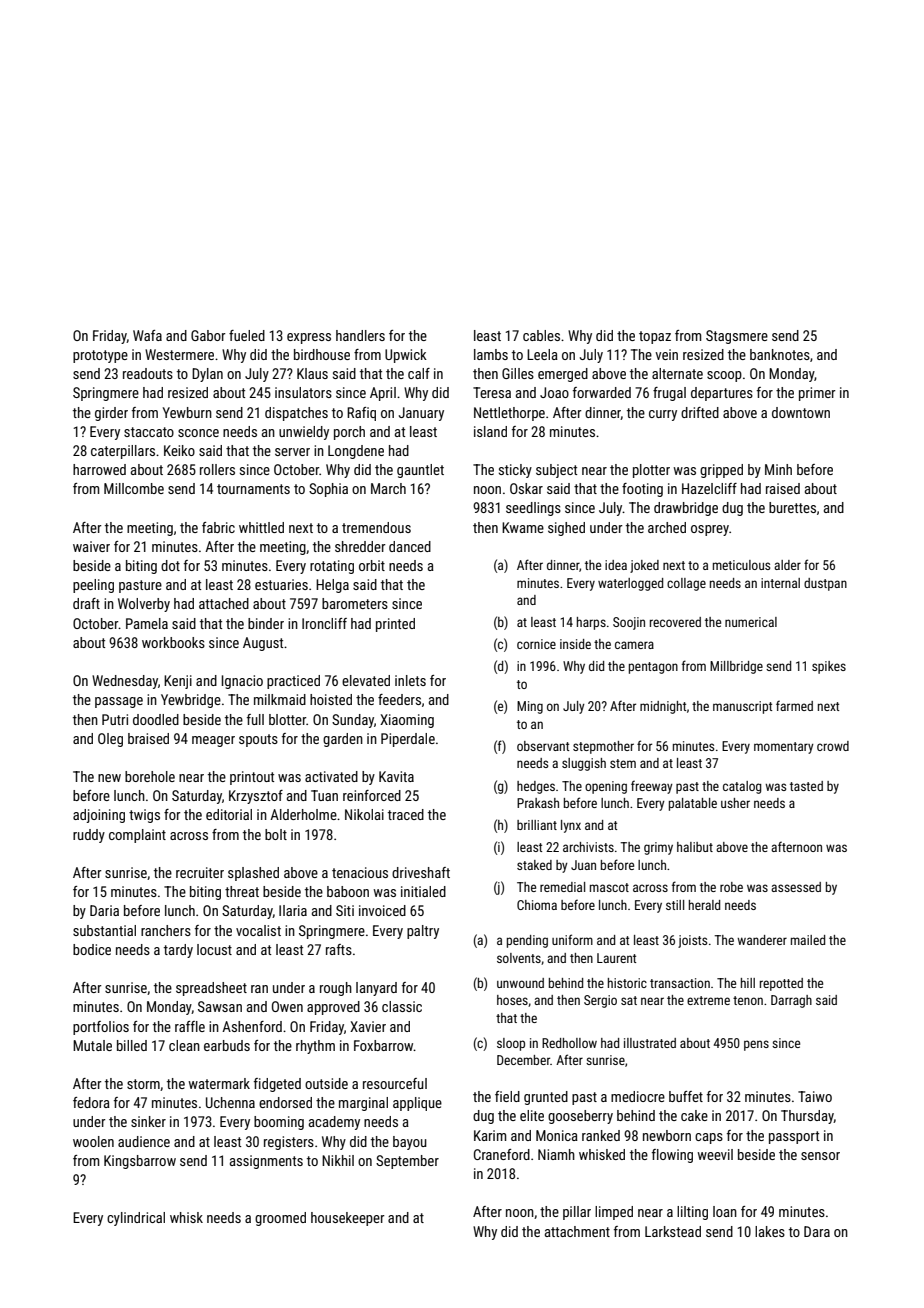 The height and width of the page is (1308, 924). I want to click on paltry, so click(423, 932).
